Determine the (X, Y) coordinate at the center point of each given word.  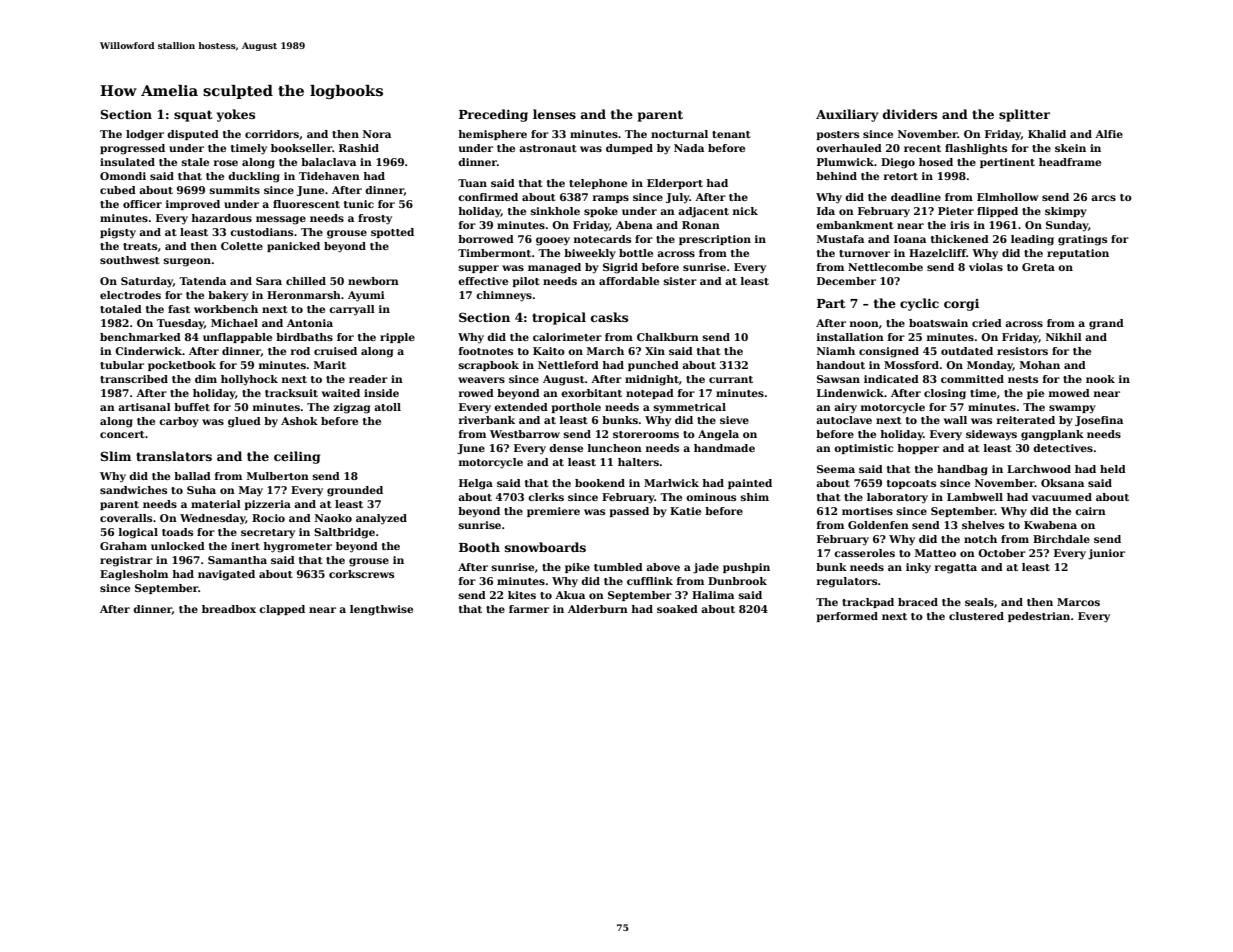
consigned (889, 352)
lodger (145, 135)
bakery (228, 296)
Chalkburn (668, 337)
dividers (910, 114)
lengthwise (381, 610)
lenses (554, 114)
